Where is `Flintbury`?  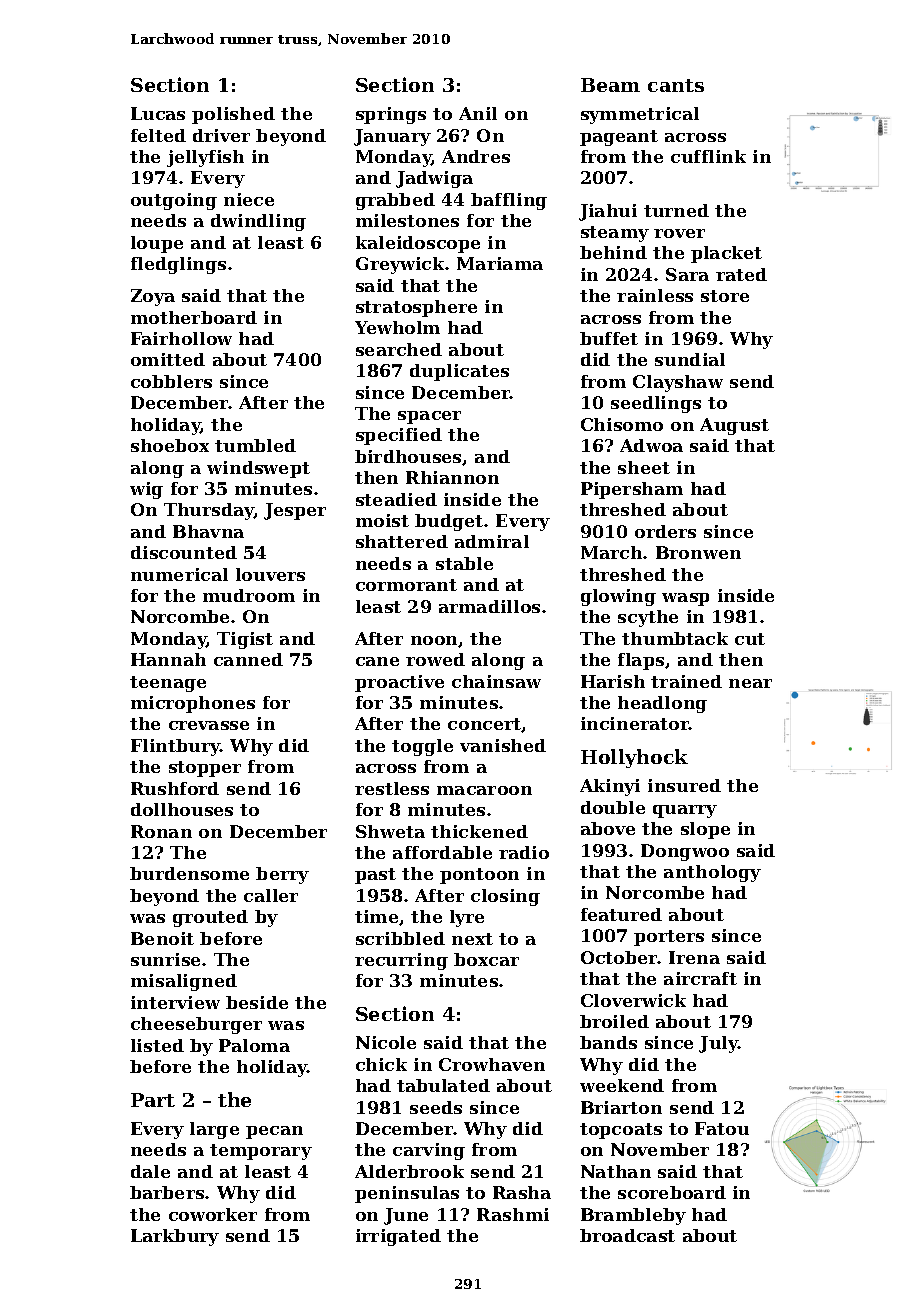 Flintbury is located at coordinates (175, 747).
